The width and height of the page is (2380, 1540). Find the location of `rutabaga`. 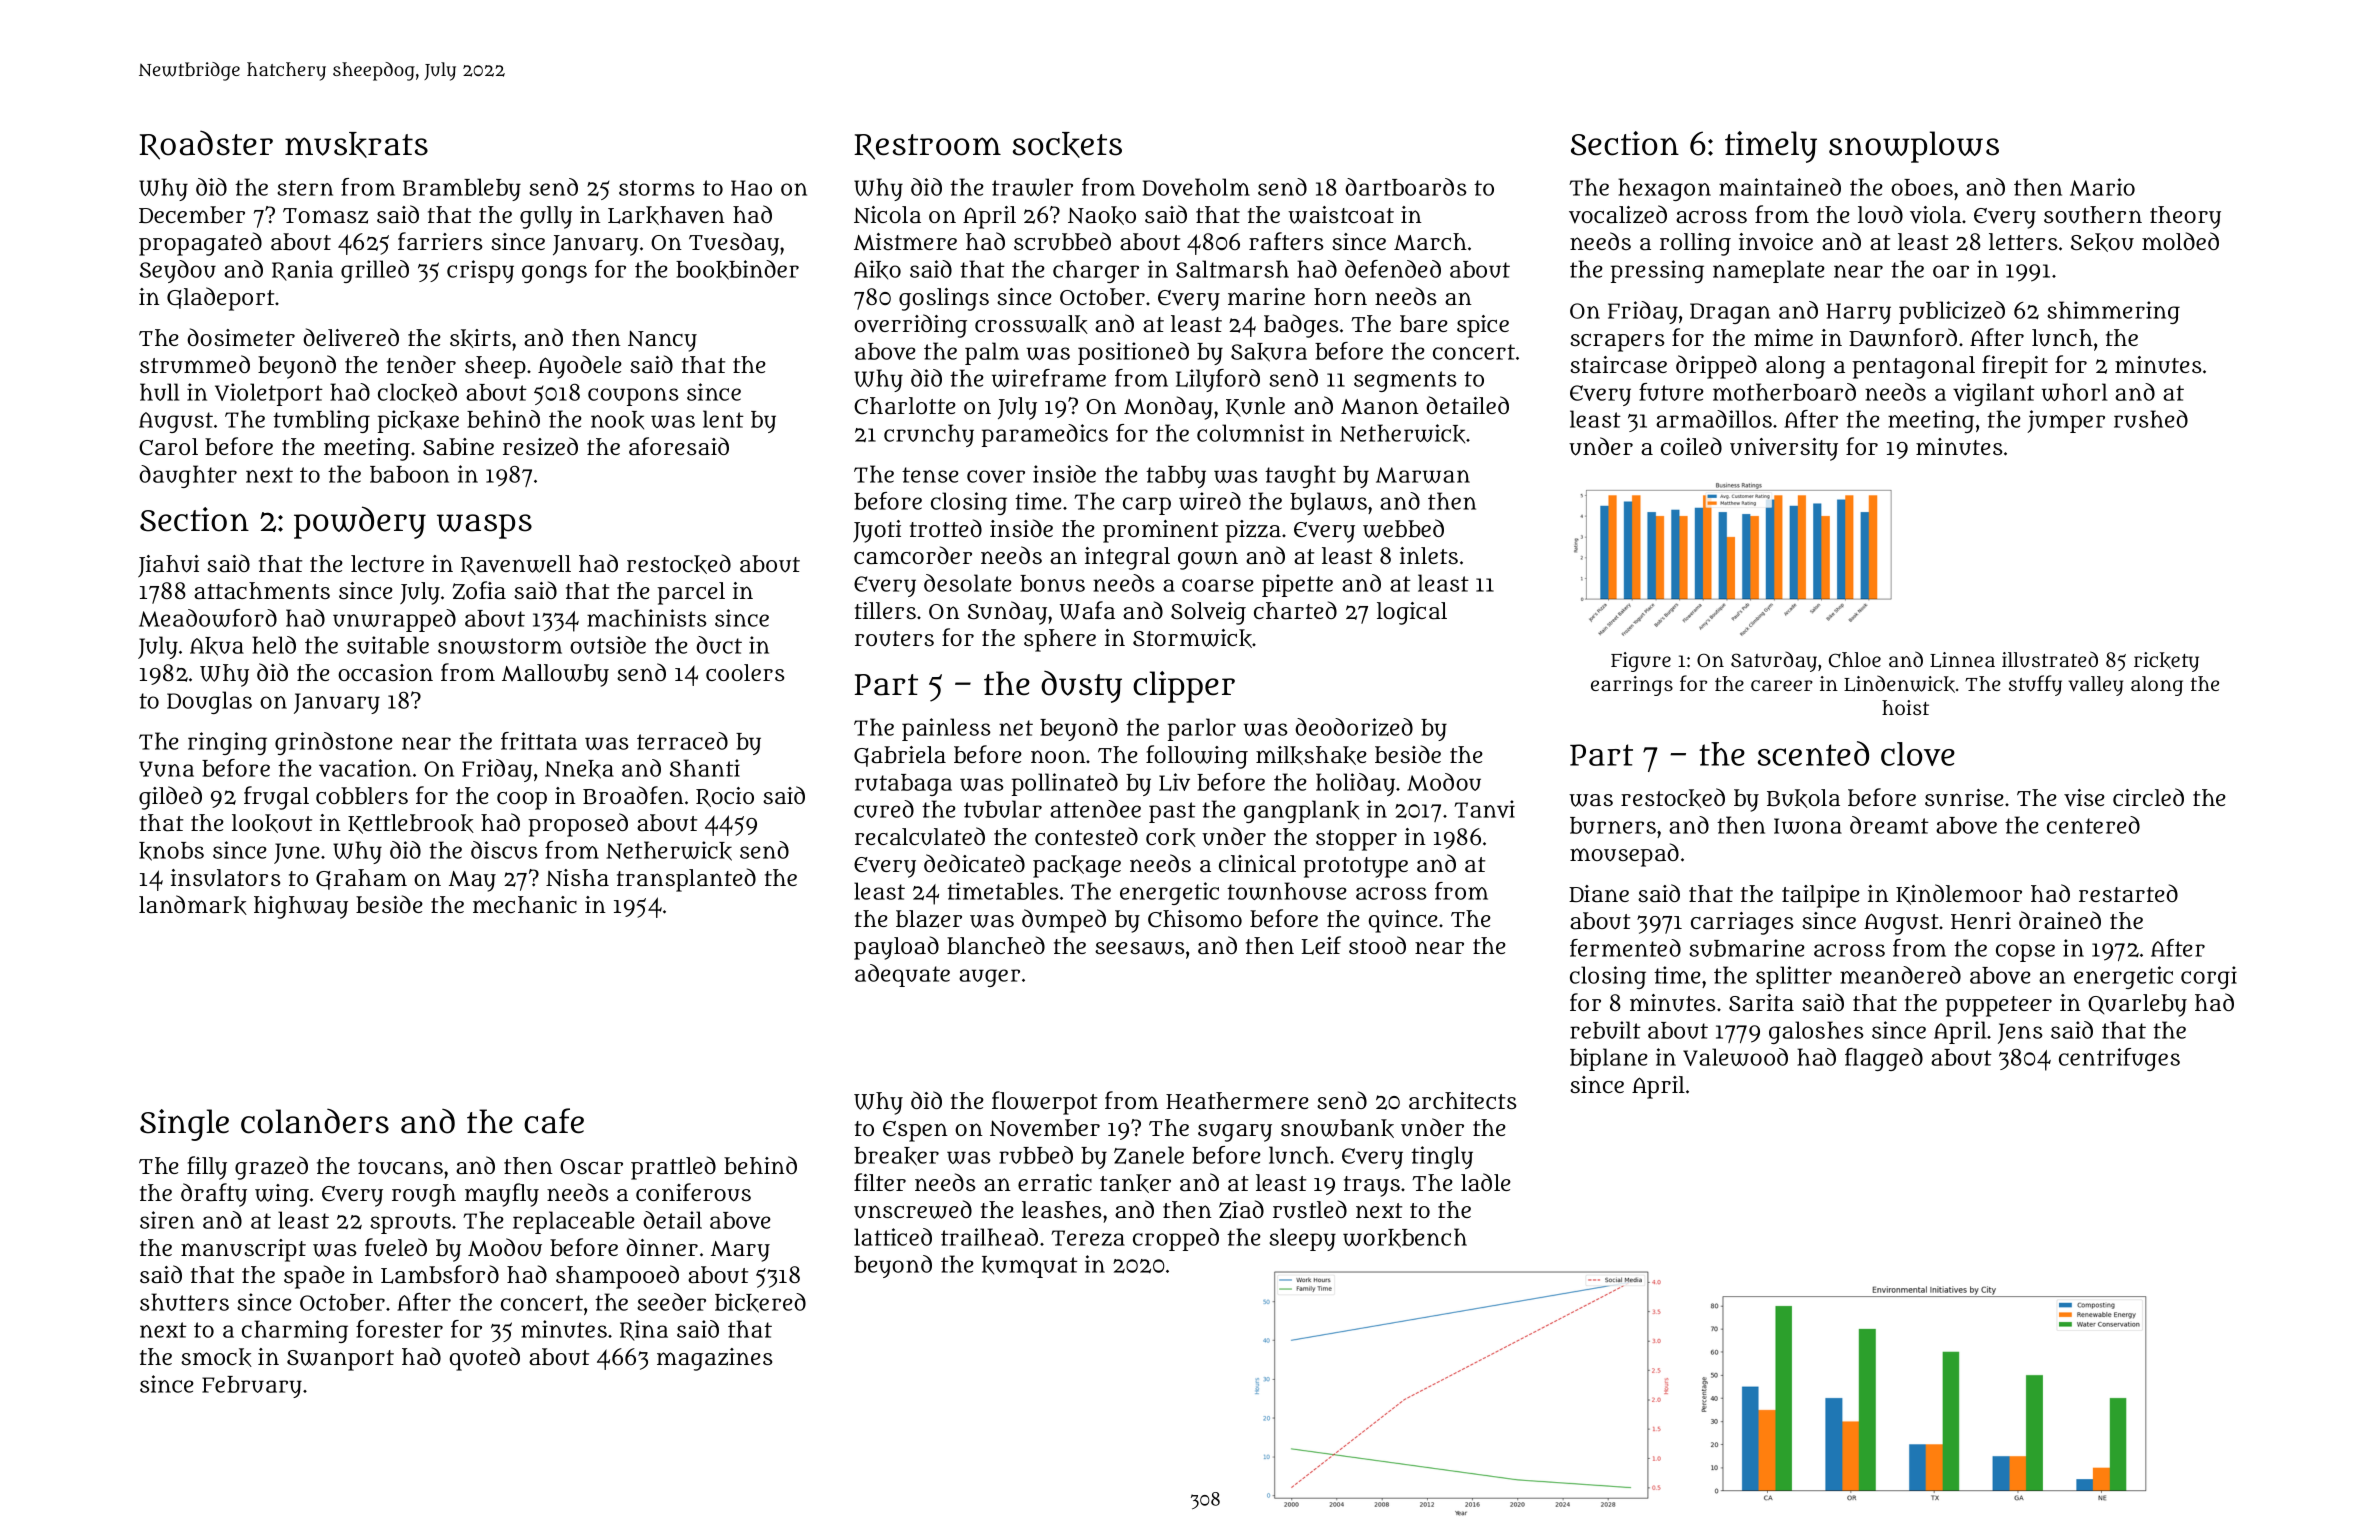

rutabaga is located at coordinates (903, 785).
